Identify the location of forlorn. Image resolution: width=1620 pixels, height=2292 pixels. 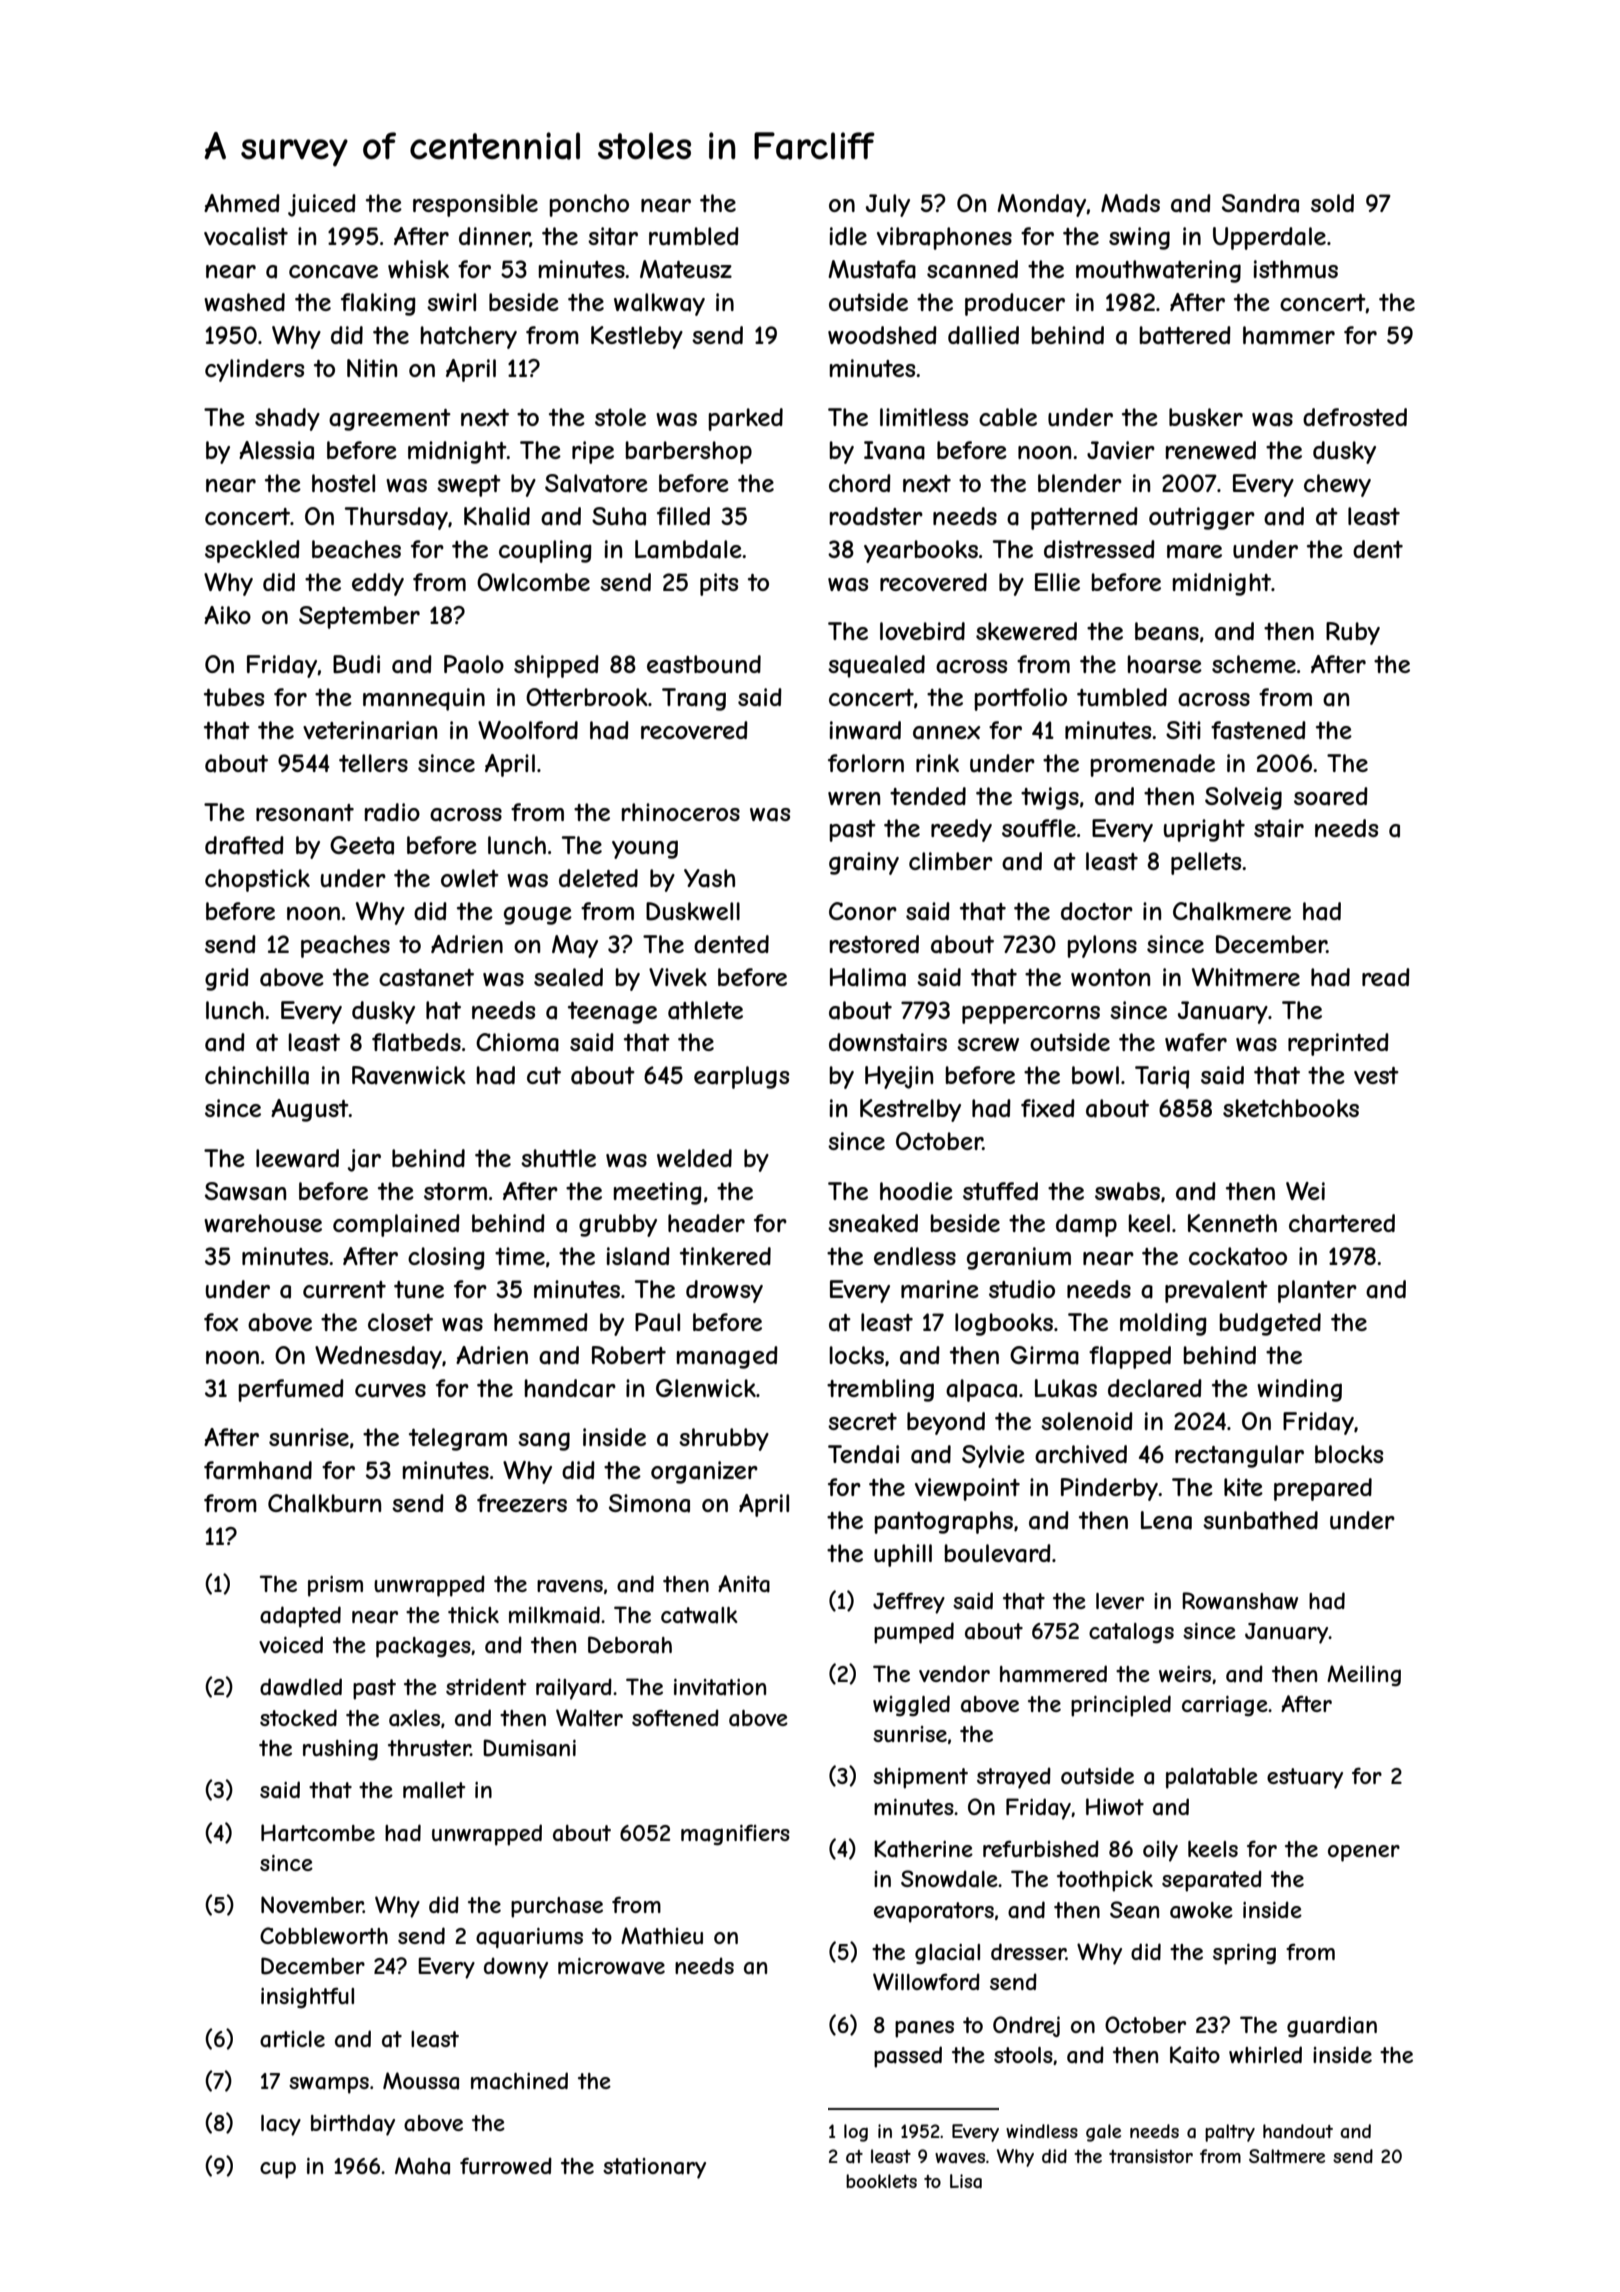
(866, 763).
